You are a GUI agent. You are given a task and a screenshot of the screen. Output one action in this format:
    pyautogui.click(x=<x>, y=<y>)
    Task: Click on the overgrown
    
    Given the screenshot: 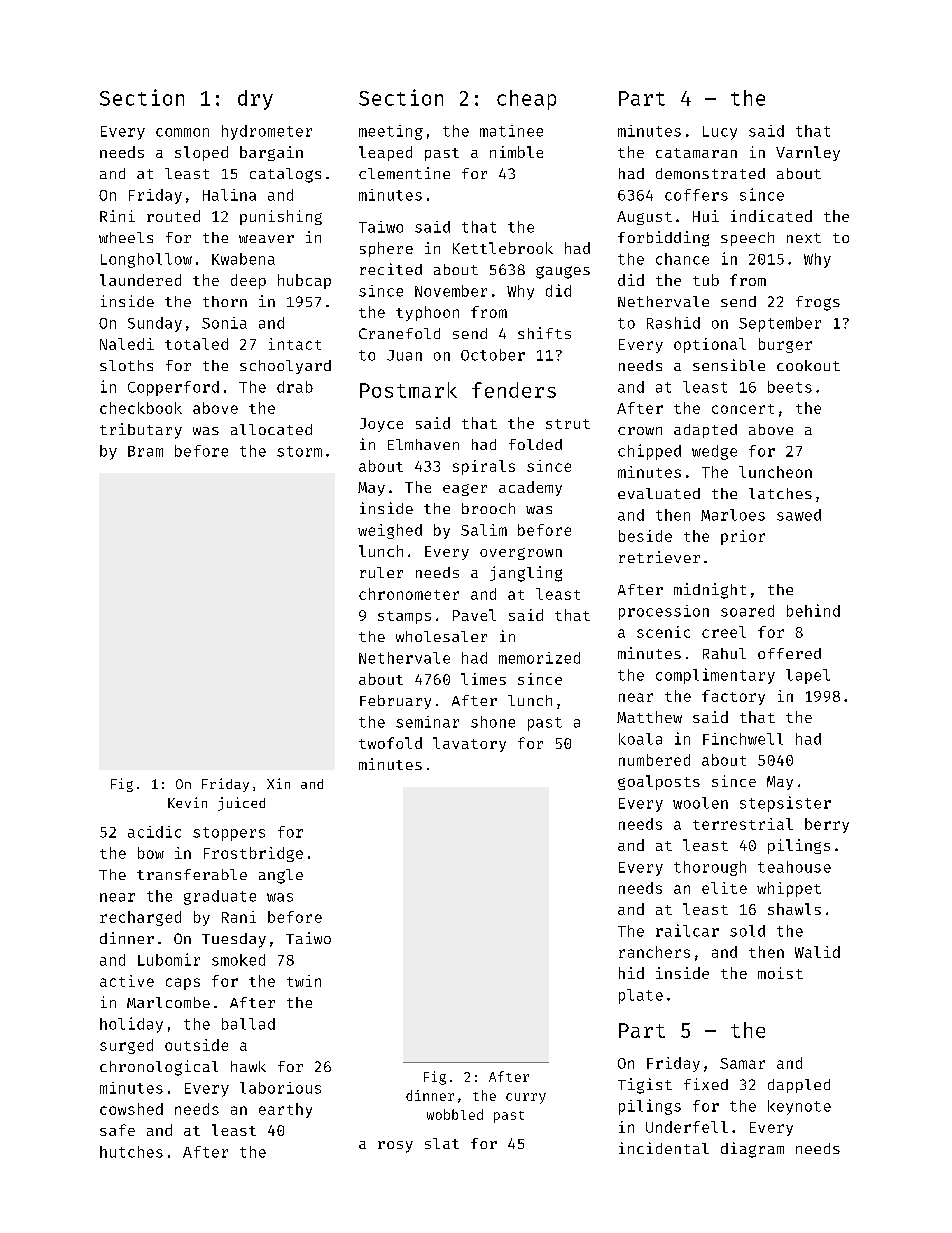 What is the action you would take?
    pyautogui.click(x=521, y=554)
